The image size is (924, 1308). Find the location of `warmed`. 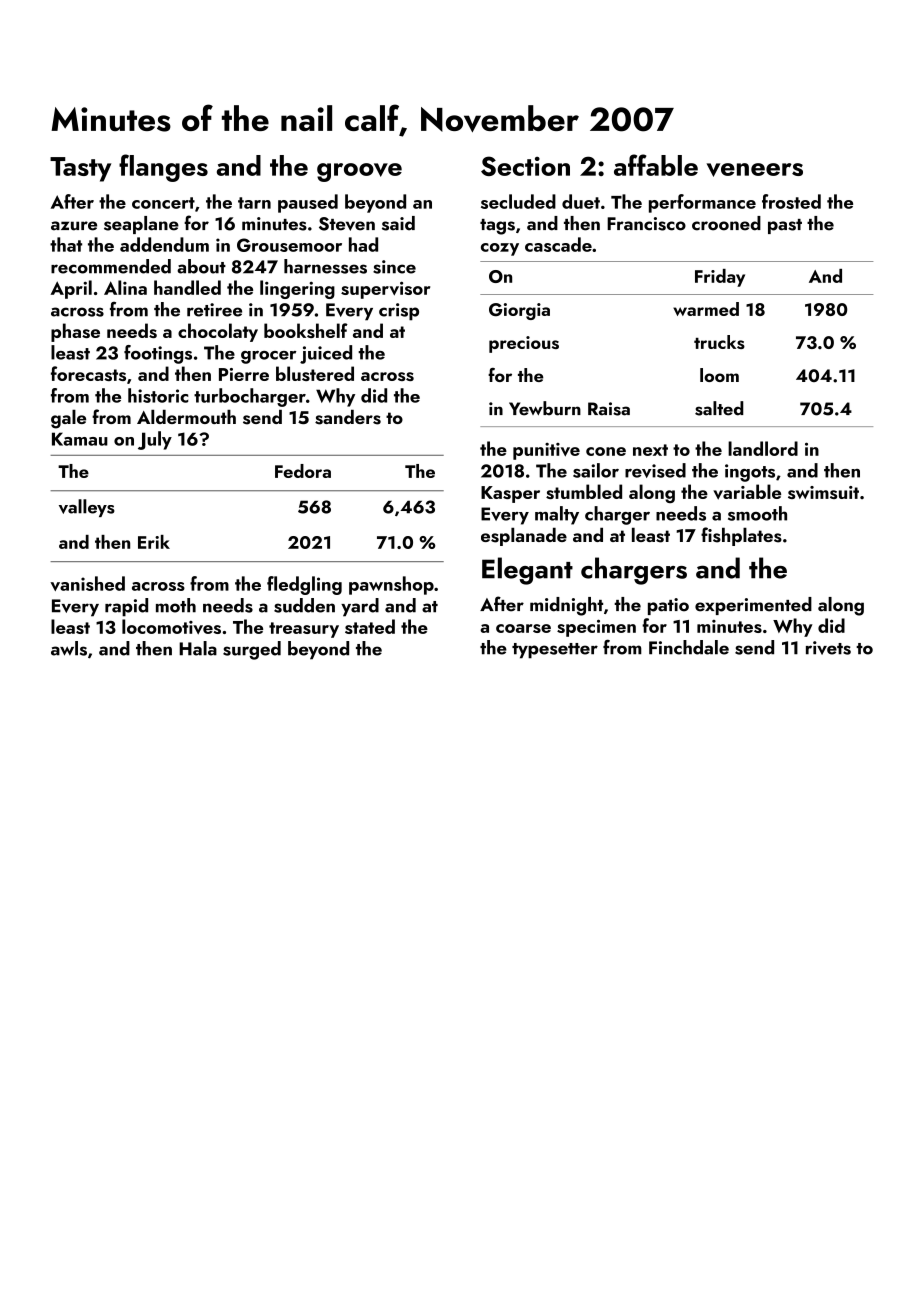

warmed is located at coordinates (706, 309).
